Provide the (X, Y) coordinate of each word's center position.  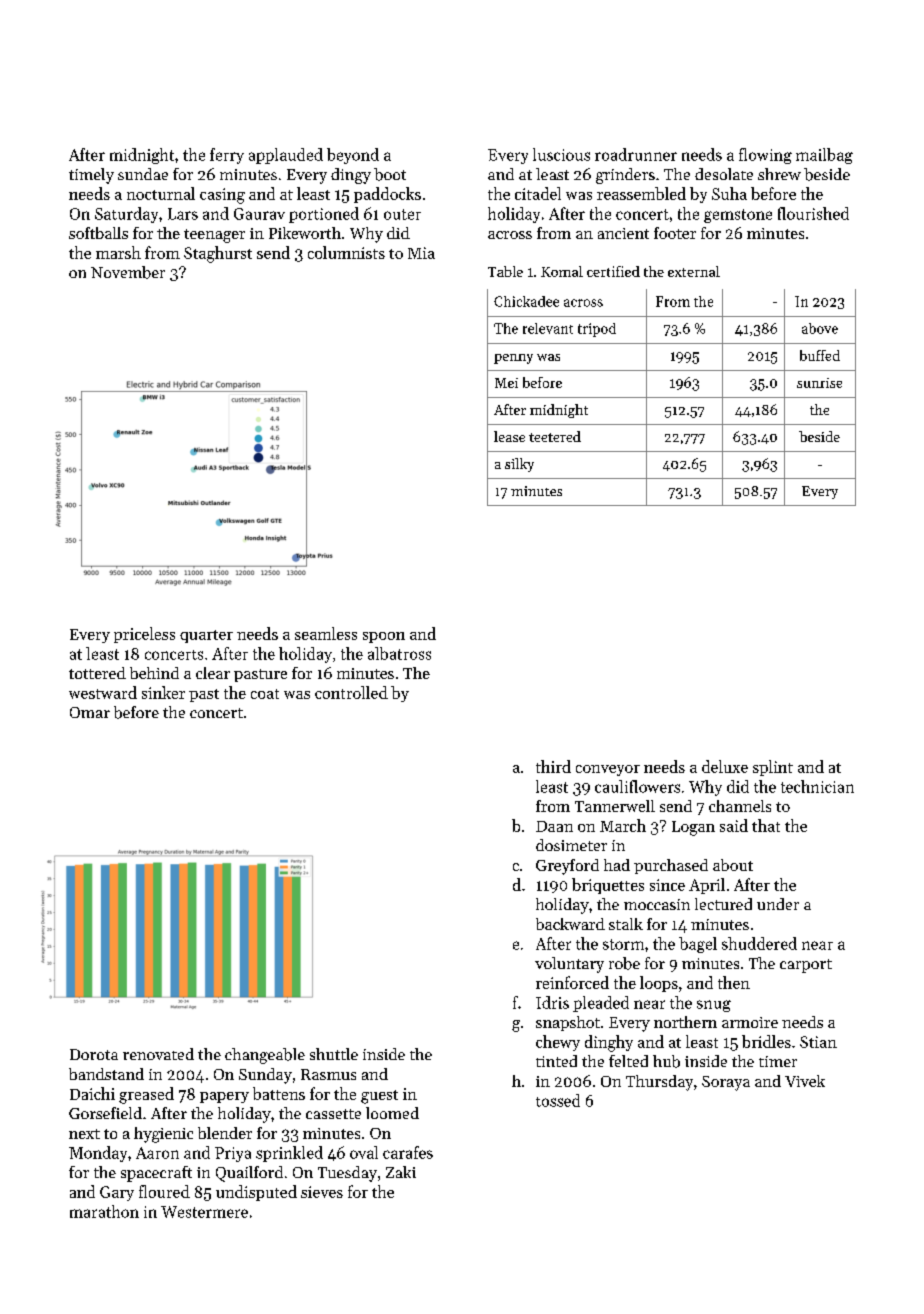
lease (509, 436)
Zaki (401, 1172)
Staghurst (218, 254)
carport (806, 966)
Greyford (567, 867)
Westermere (204, 1212)
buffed (820, 355)
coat (265, 694)
